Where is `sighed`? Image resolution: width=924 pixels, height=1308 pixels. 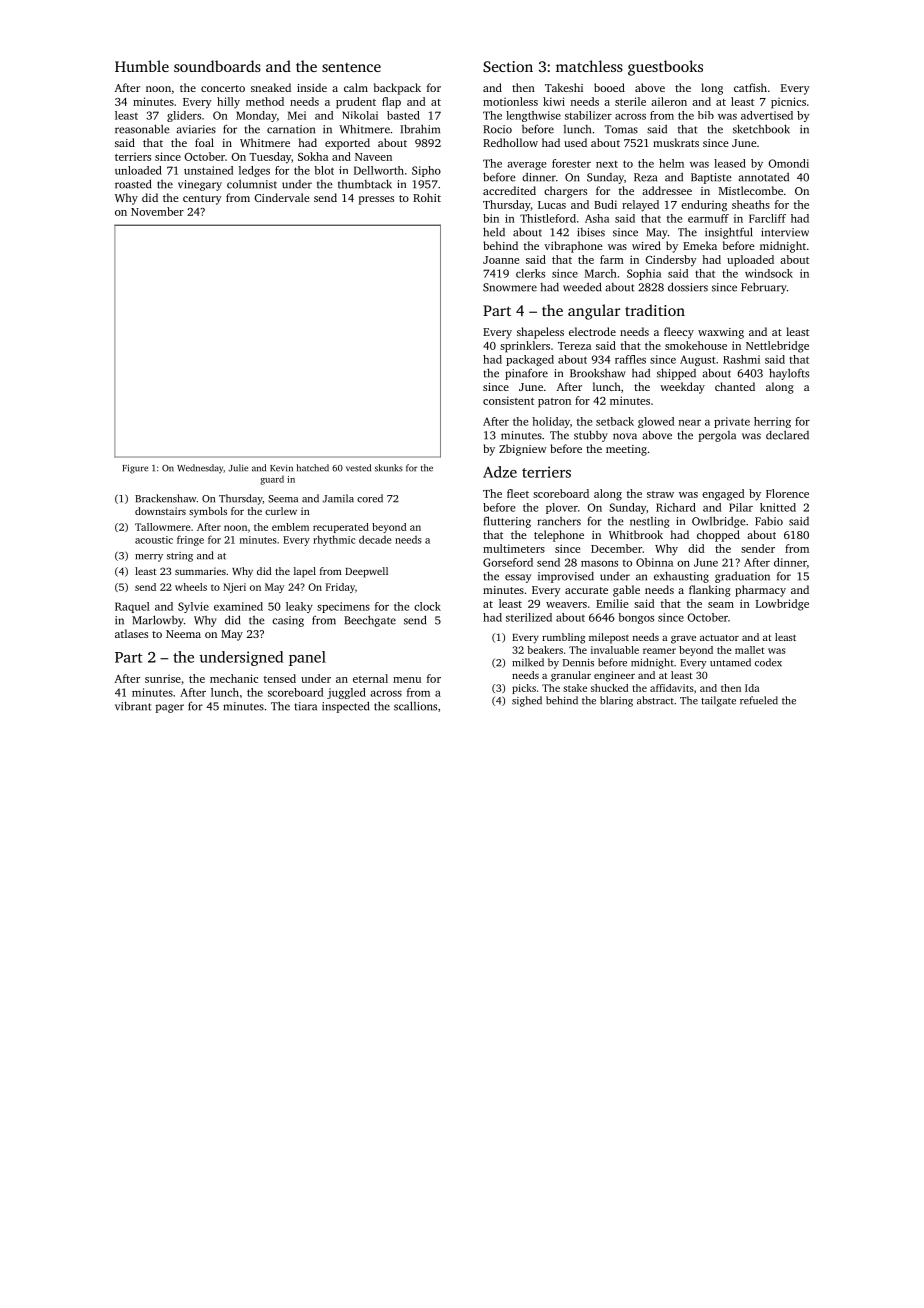
sighed is located at coordinates (527, 701).
